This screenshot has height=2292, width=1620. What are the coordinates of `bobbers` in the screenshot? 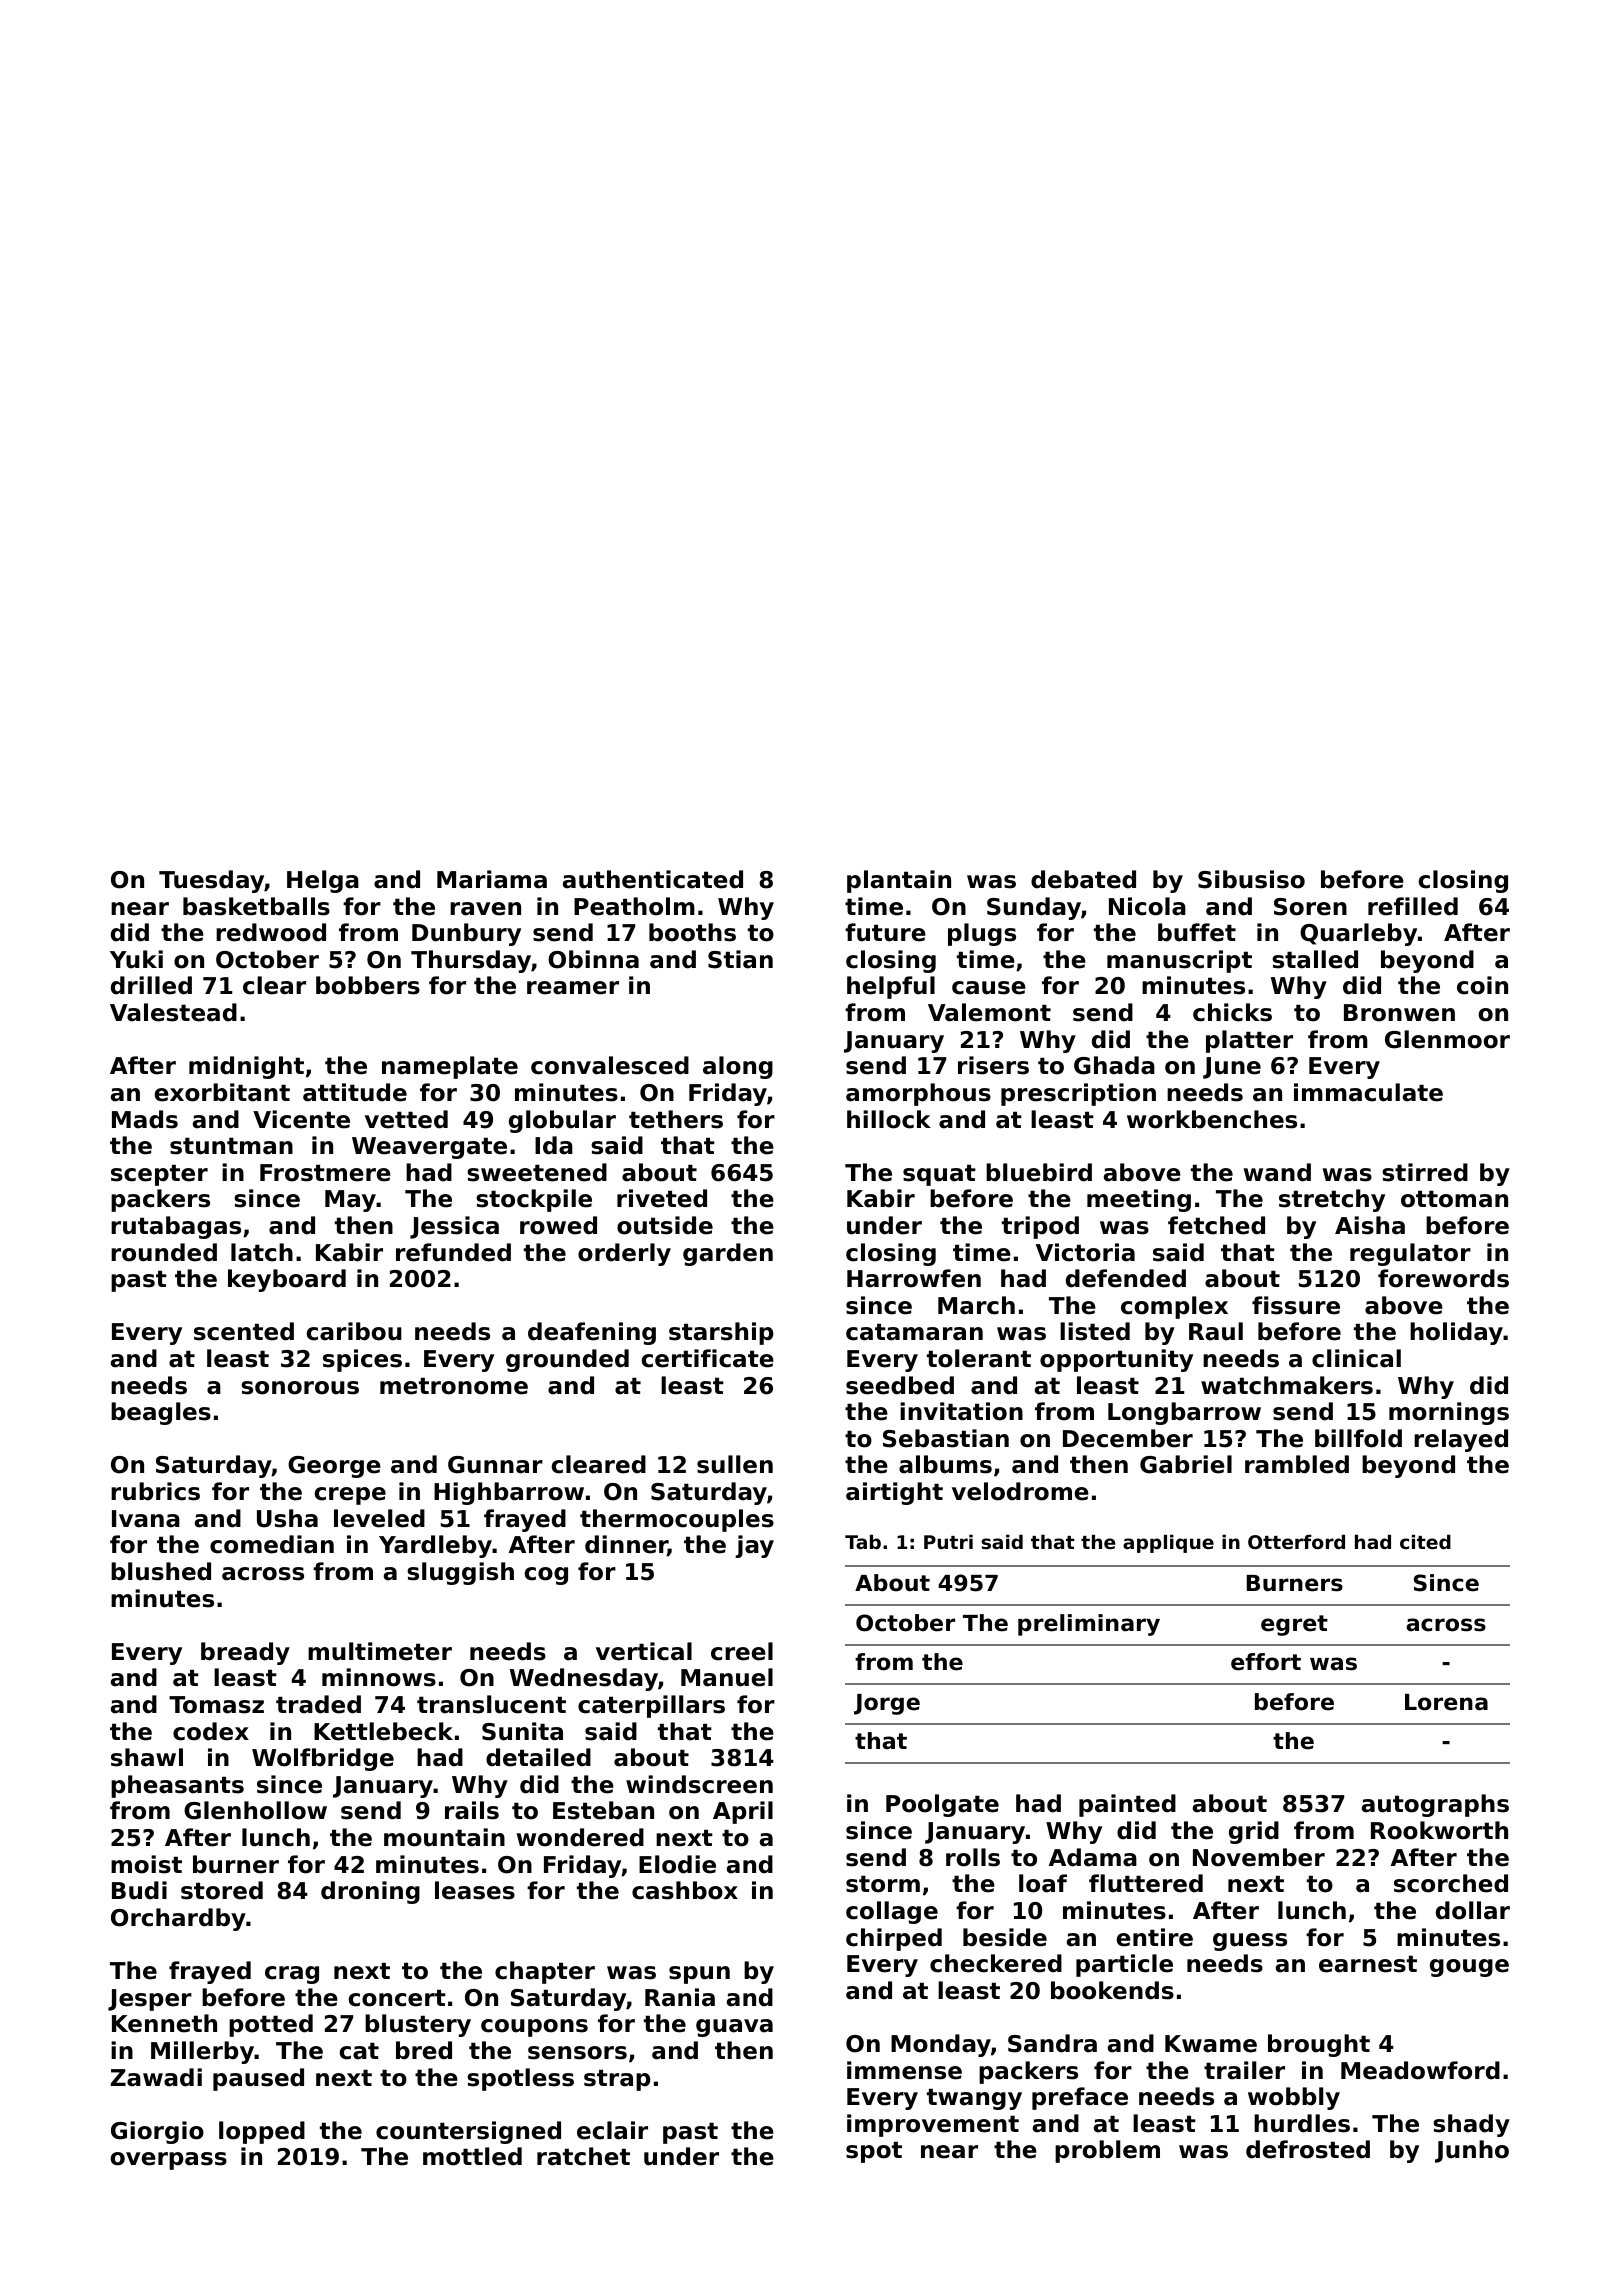 It's located at (368, 985).
